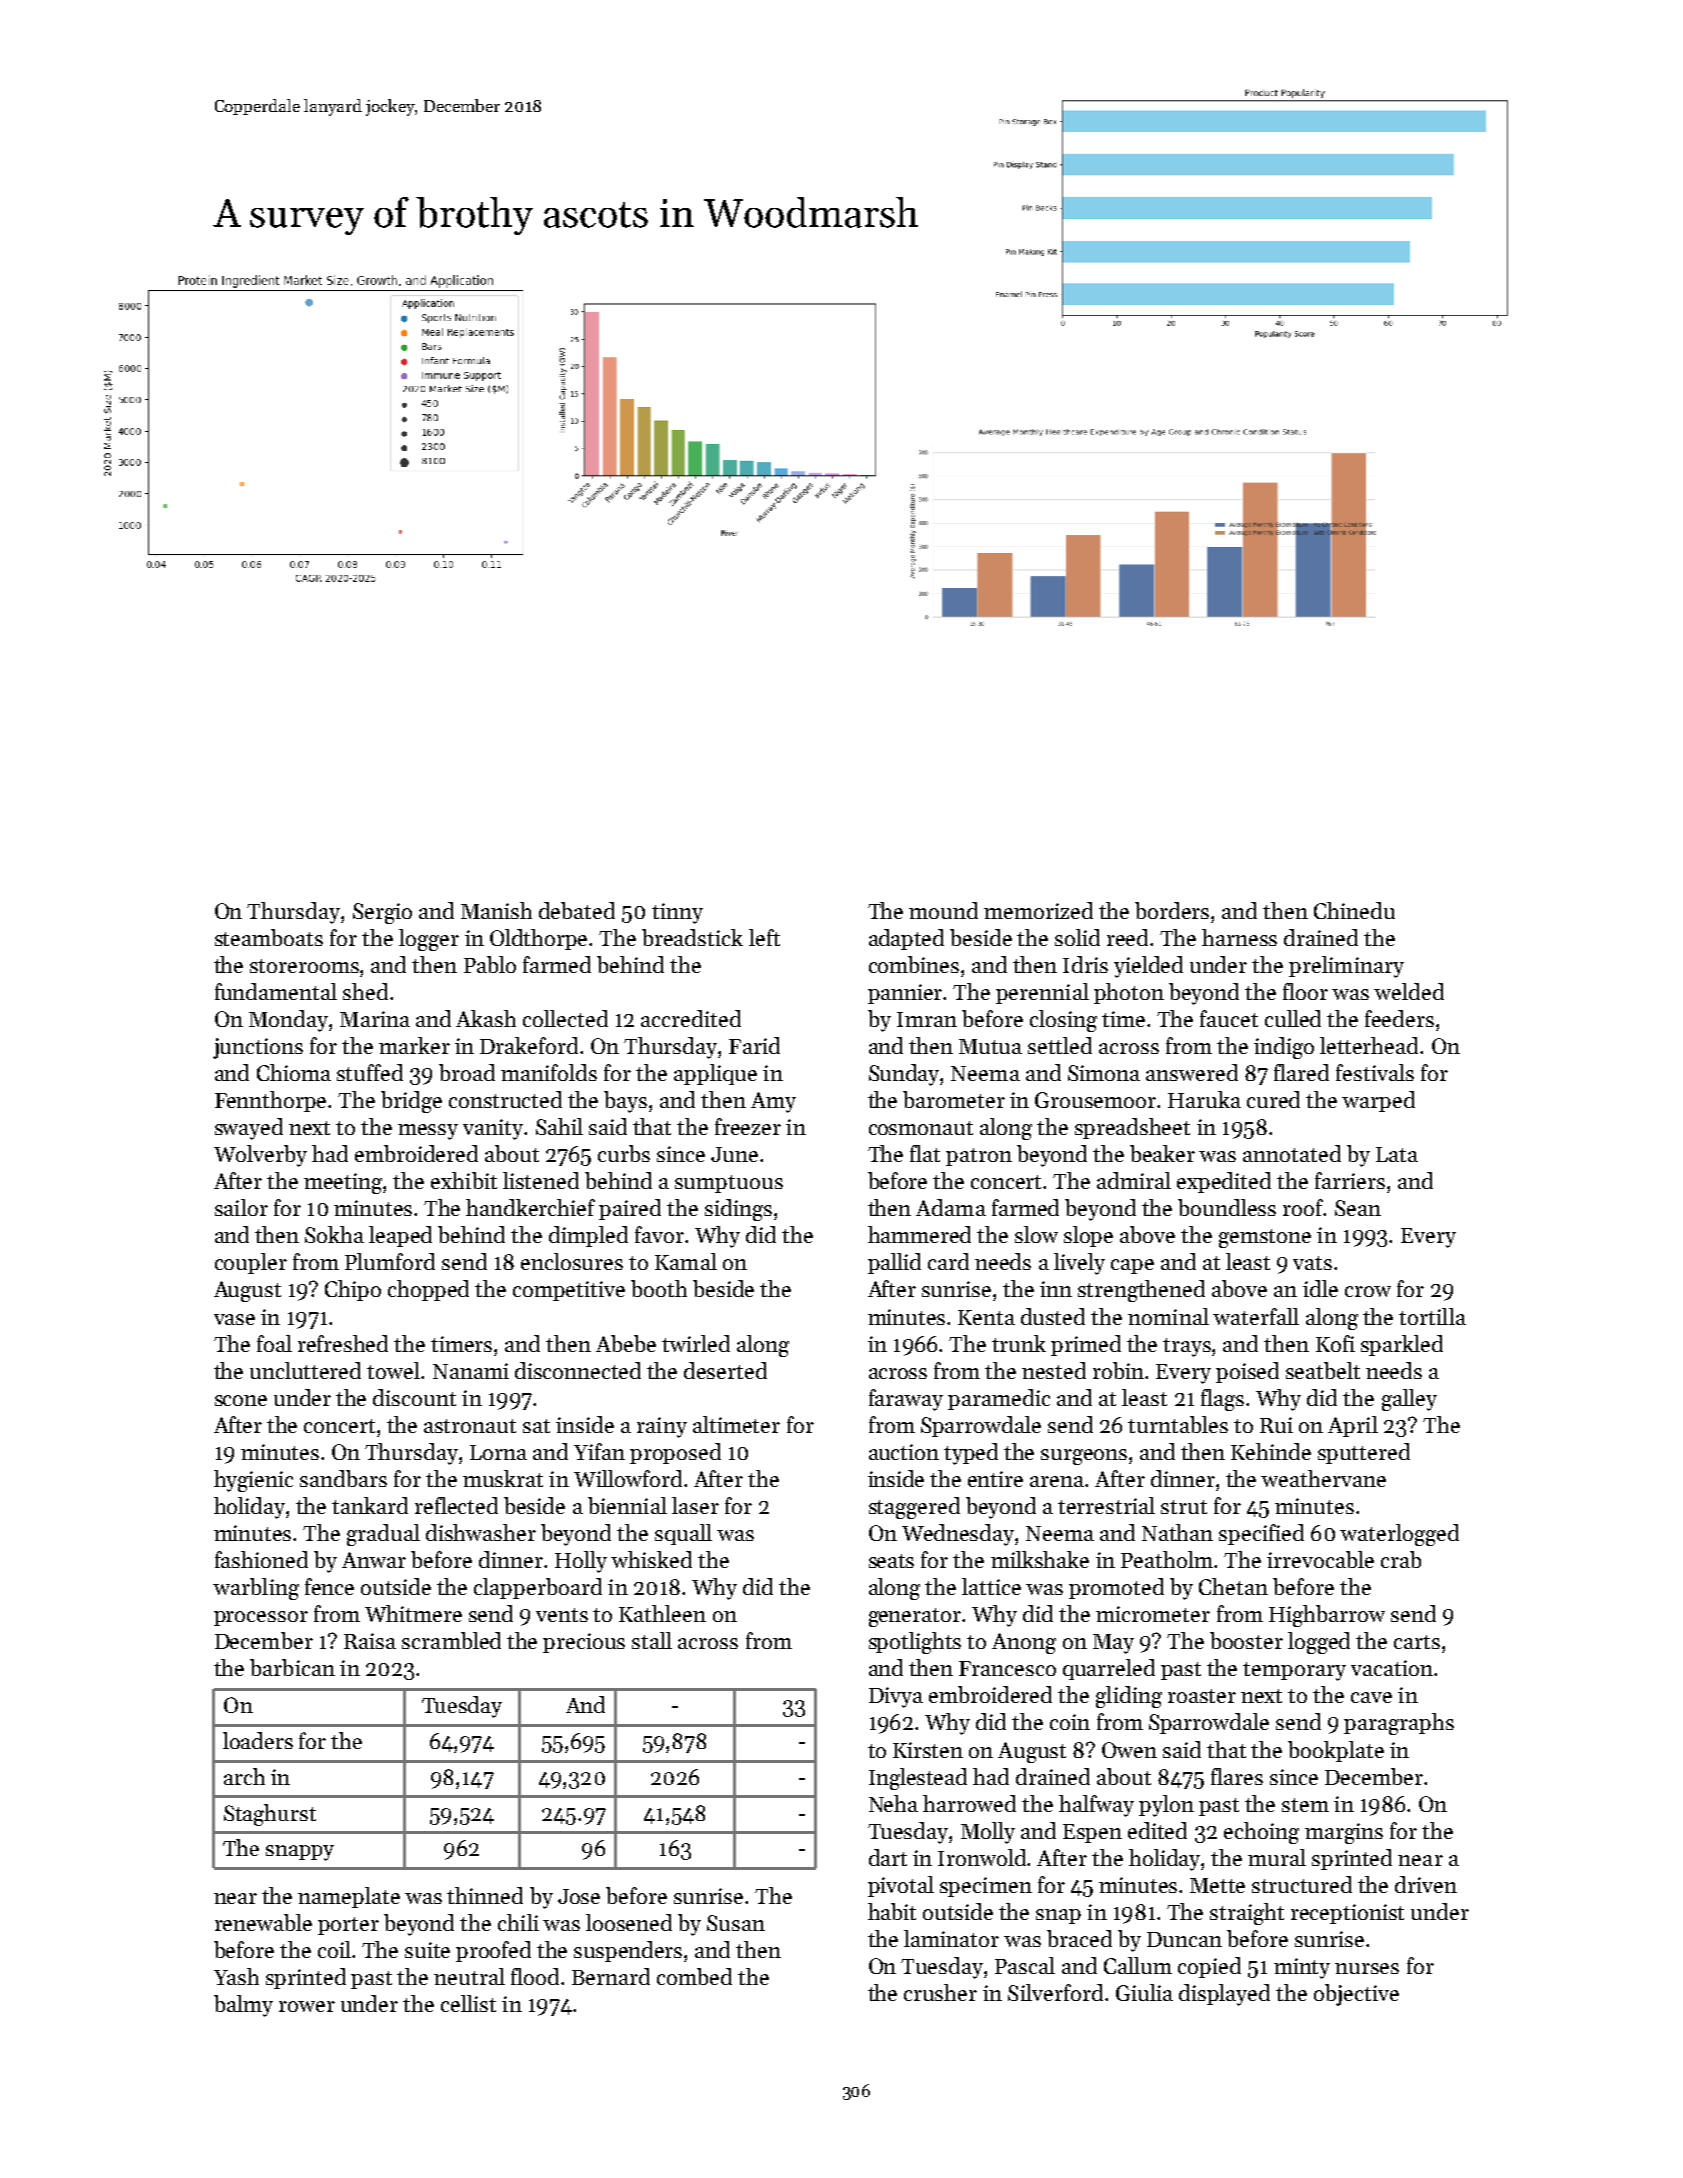 The width and height of the document is (1683, 2178). I want to click on Manish, so click(496, 910).
